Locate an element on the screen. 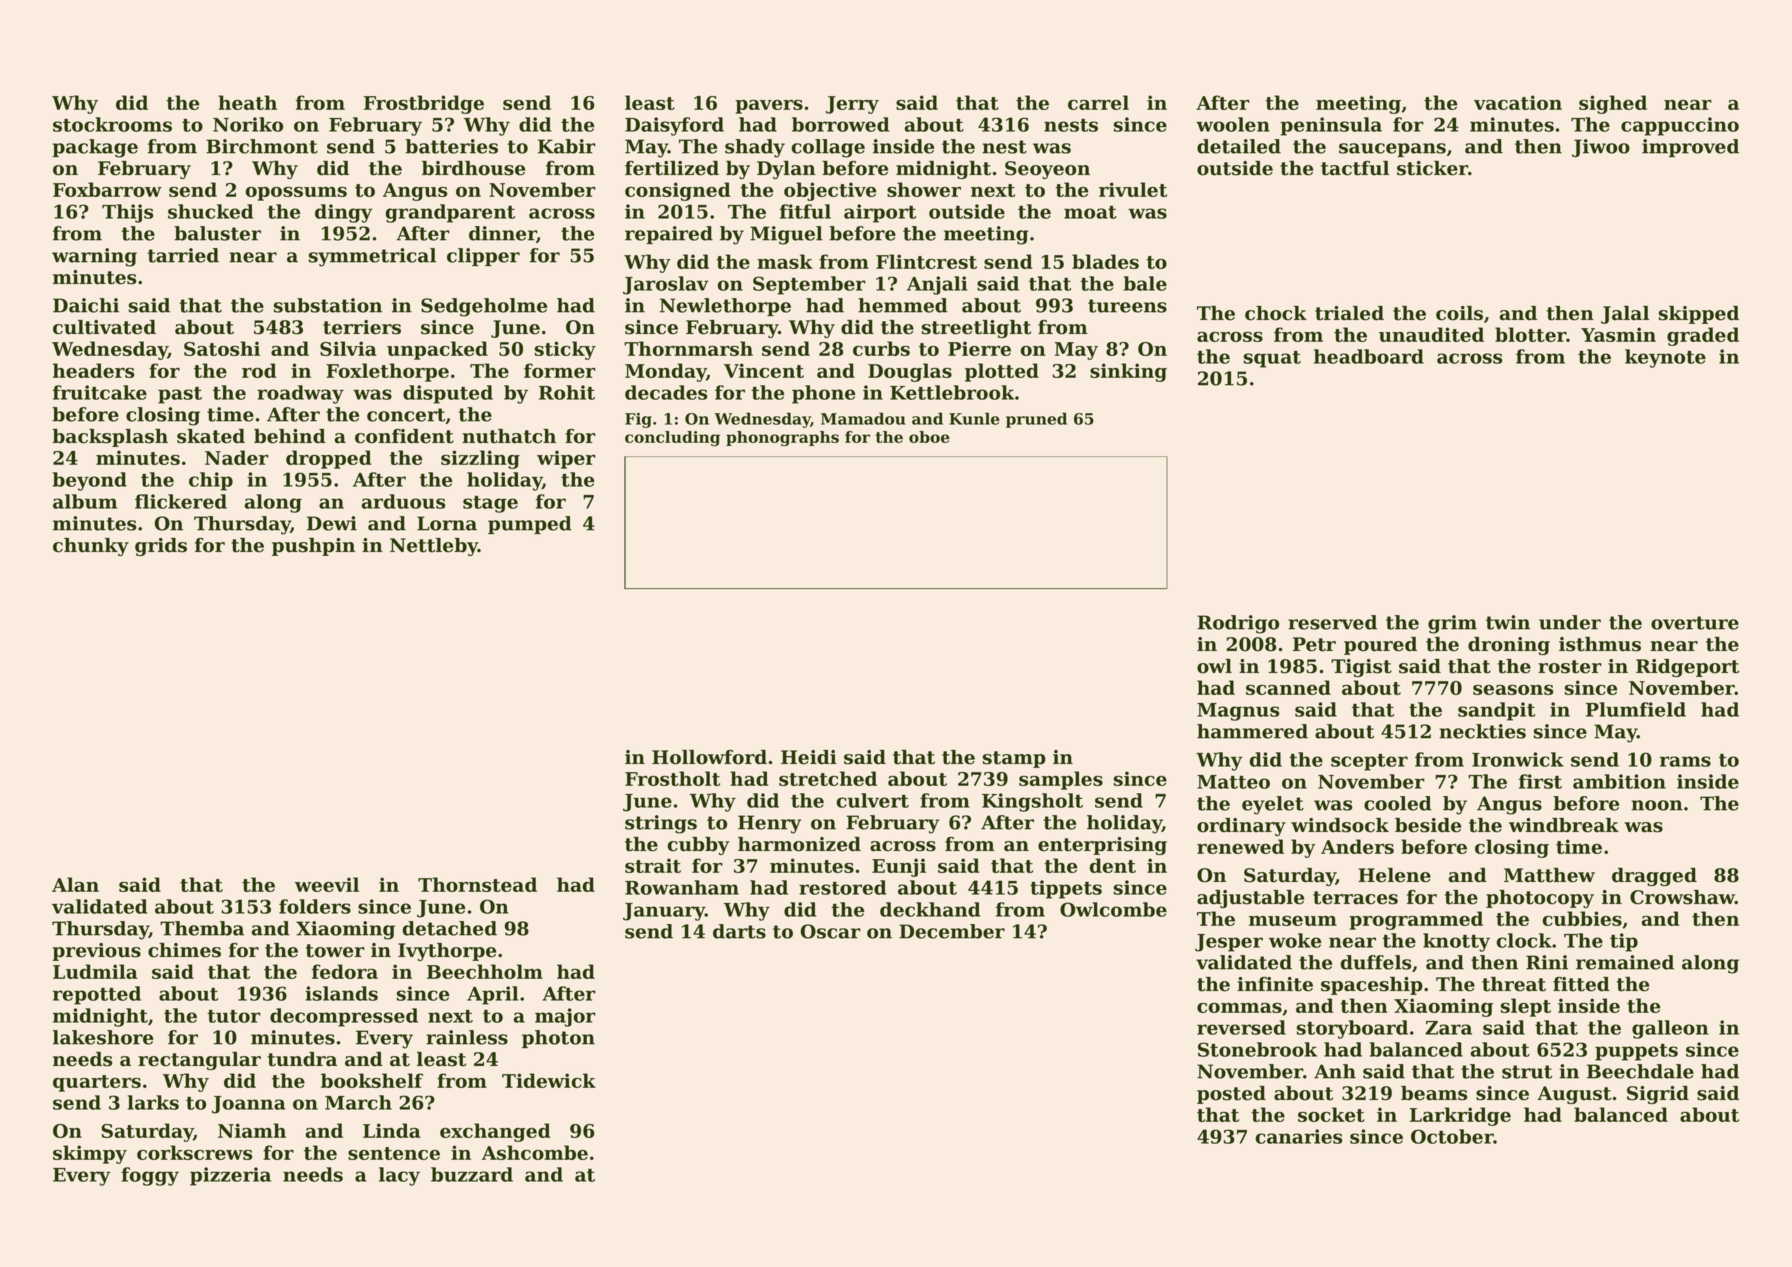  reversed is located at coordinates (1241, 1027).
